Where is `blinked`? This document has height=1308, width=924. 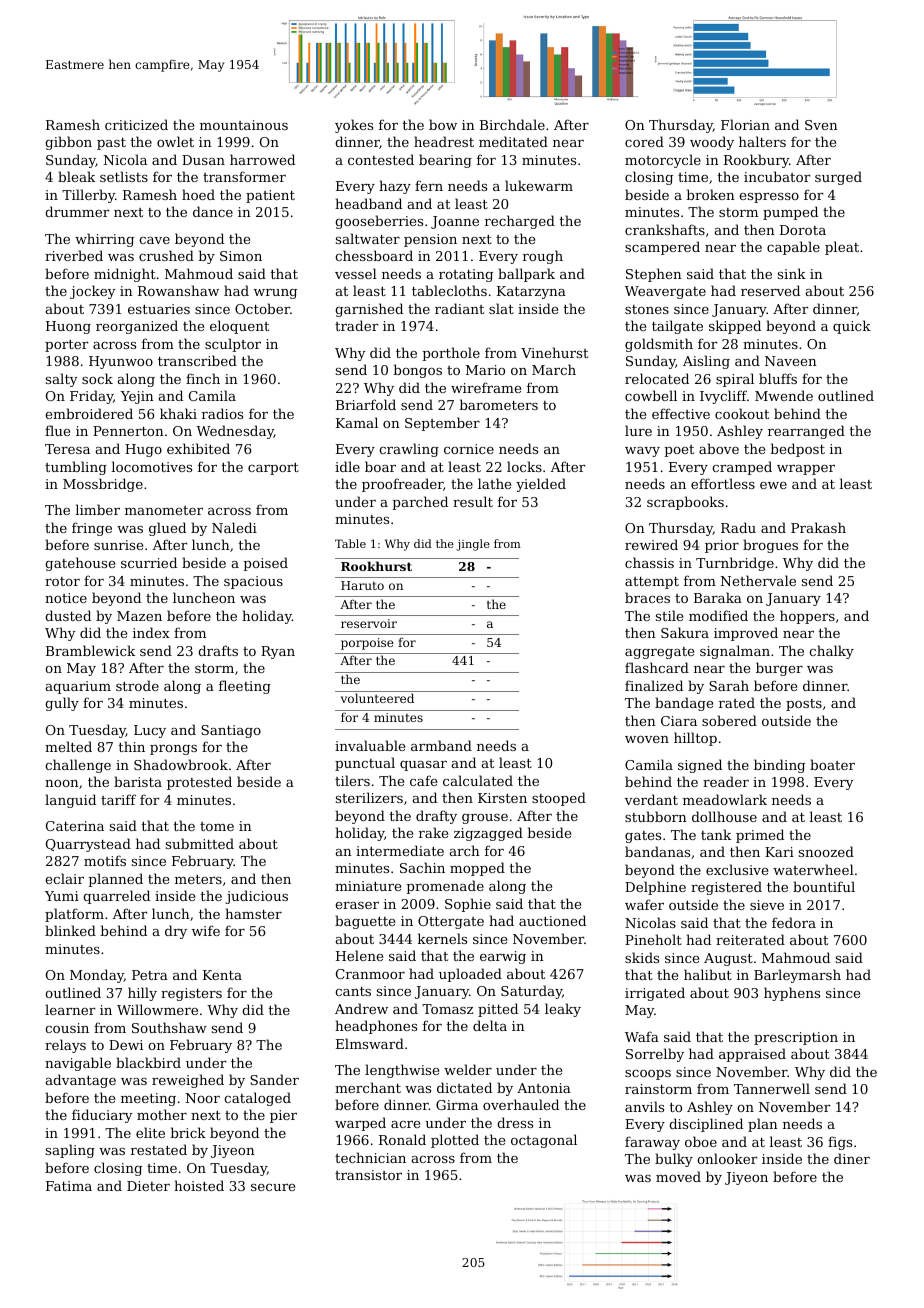 blinked is located at coordinates (70, 930).
